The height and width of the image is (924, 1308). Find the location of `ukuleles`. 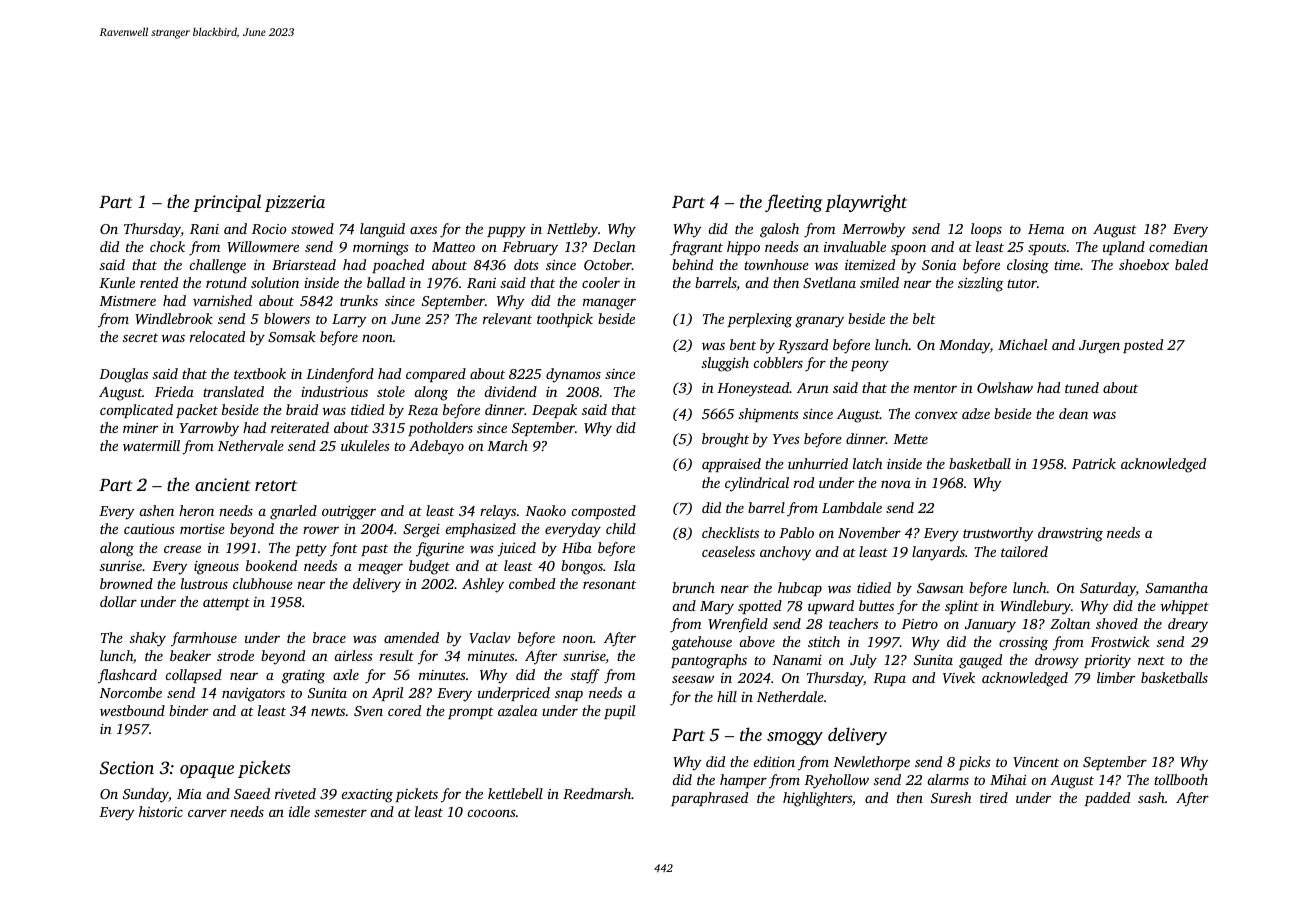

ukuleles is located at coordinates (365, 445).
